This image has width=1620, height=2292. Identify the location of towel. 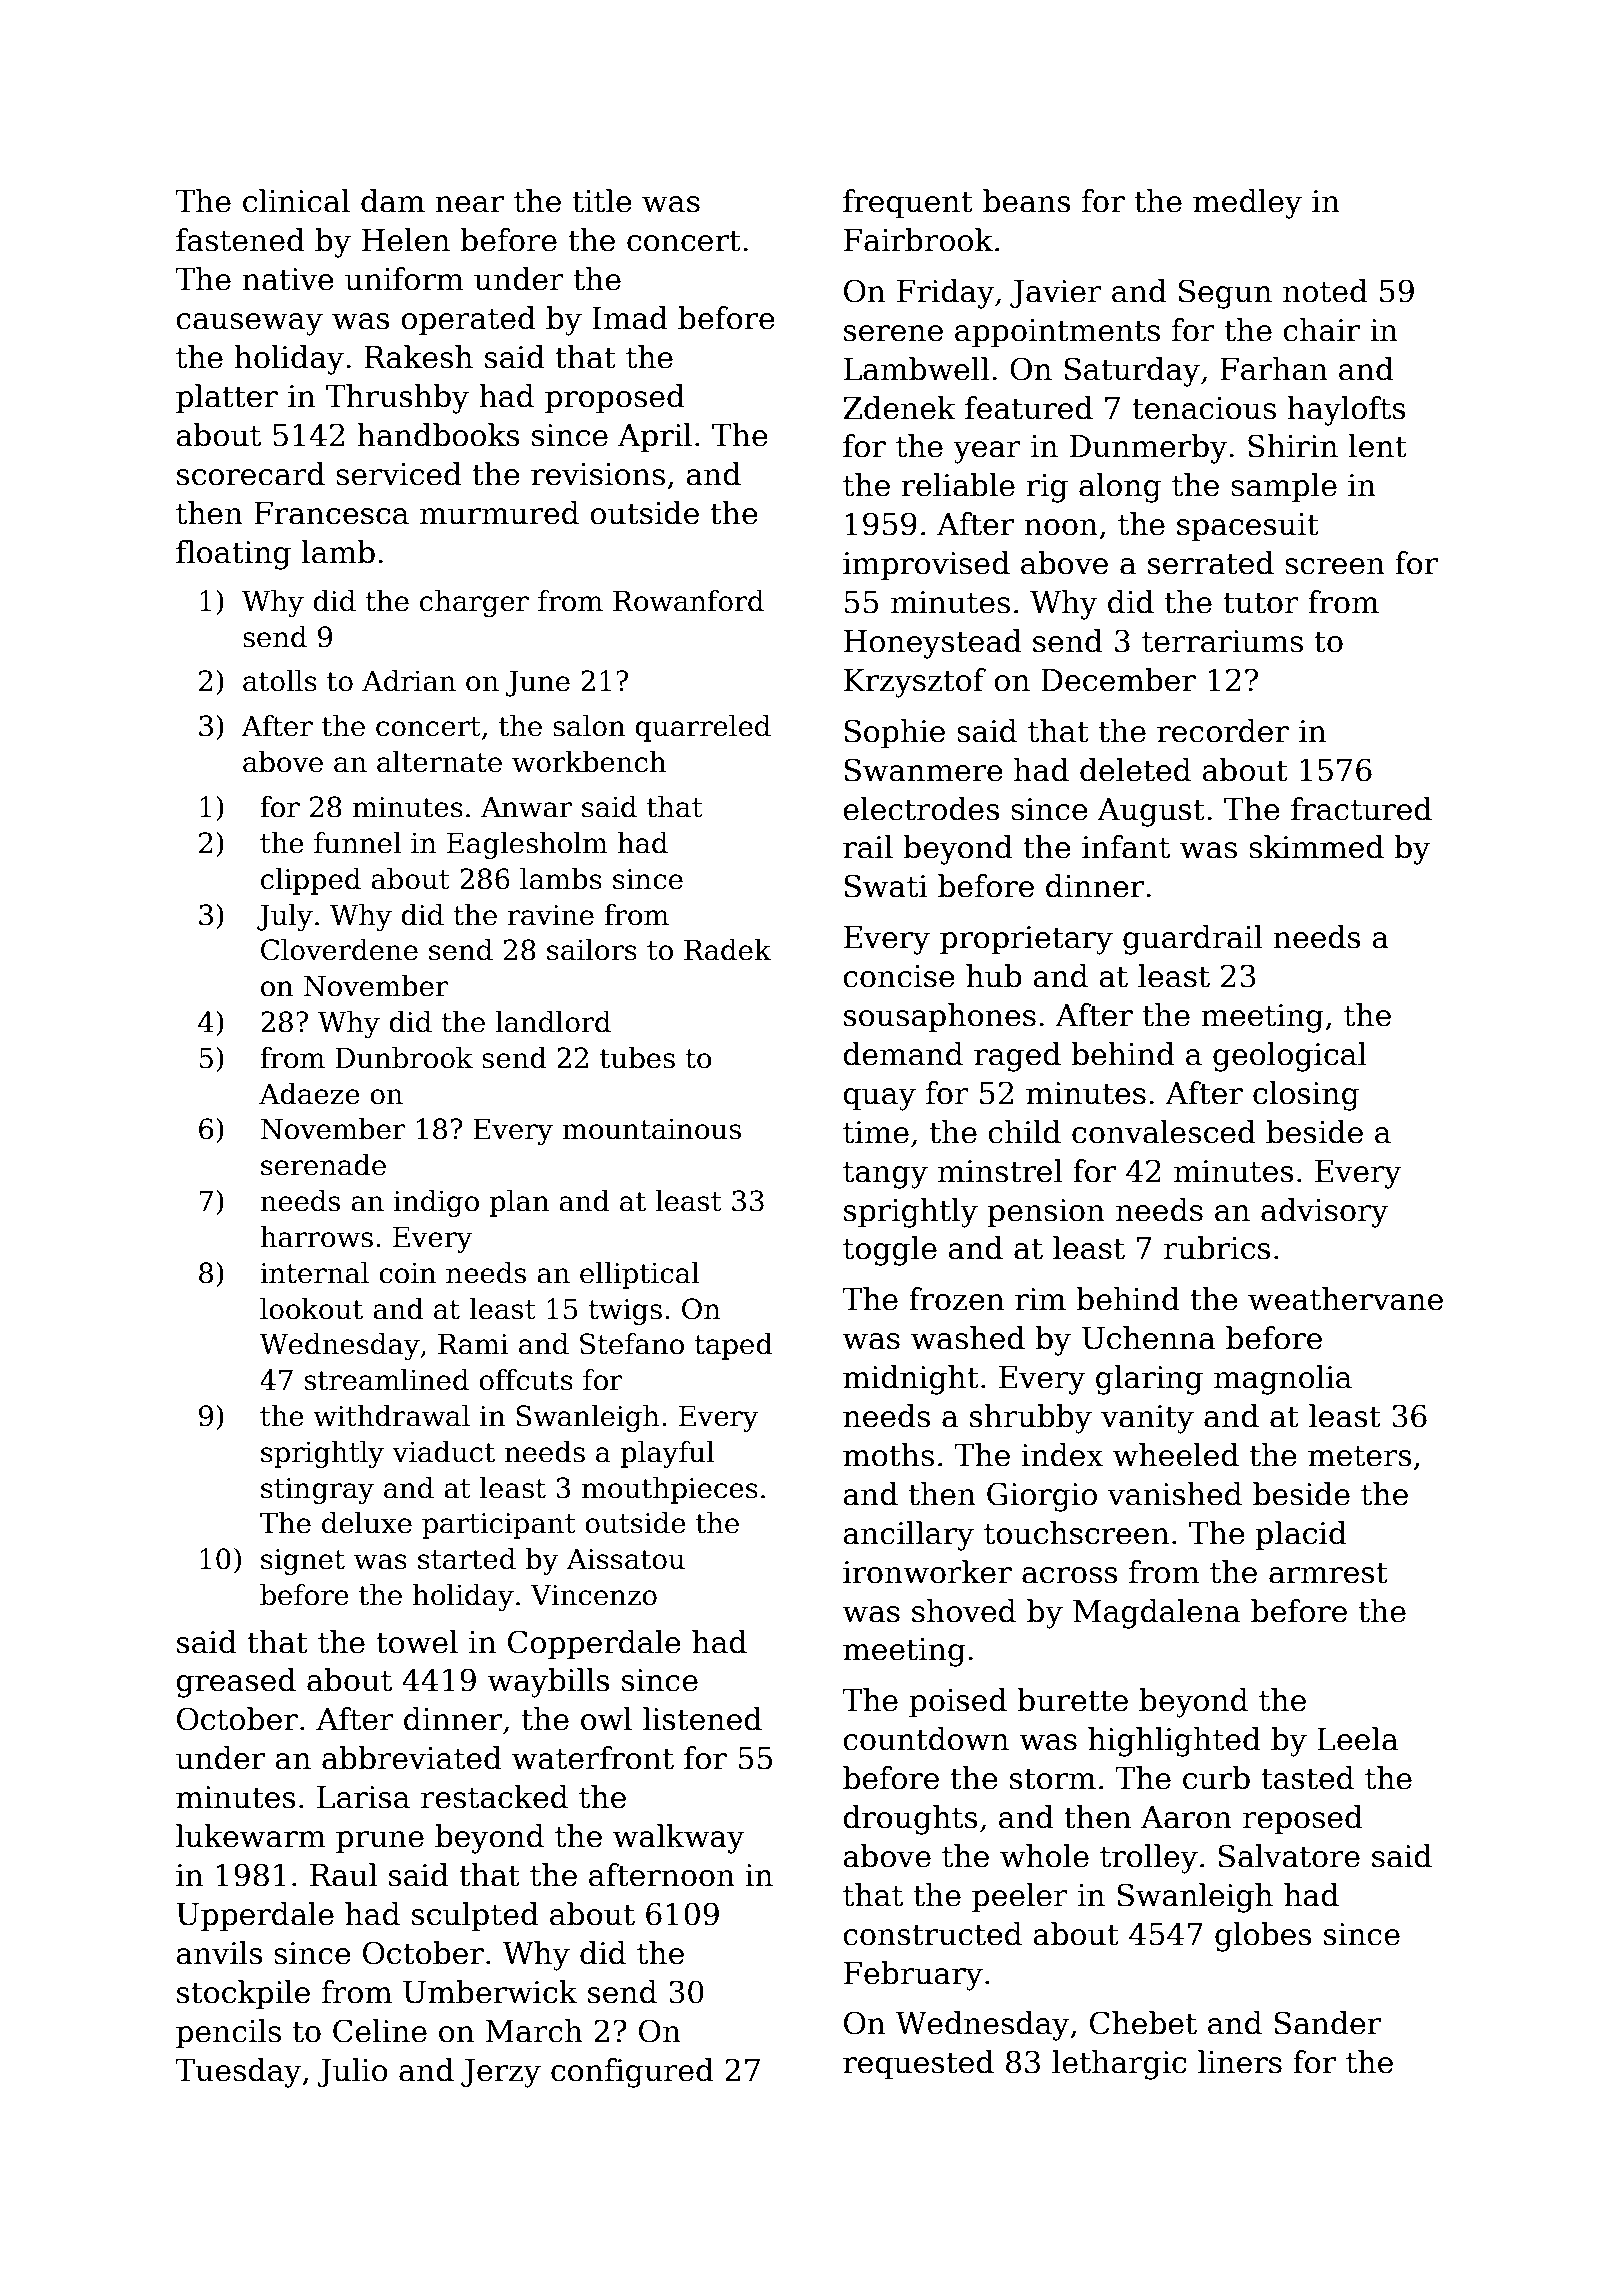
(417, 1642).
